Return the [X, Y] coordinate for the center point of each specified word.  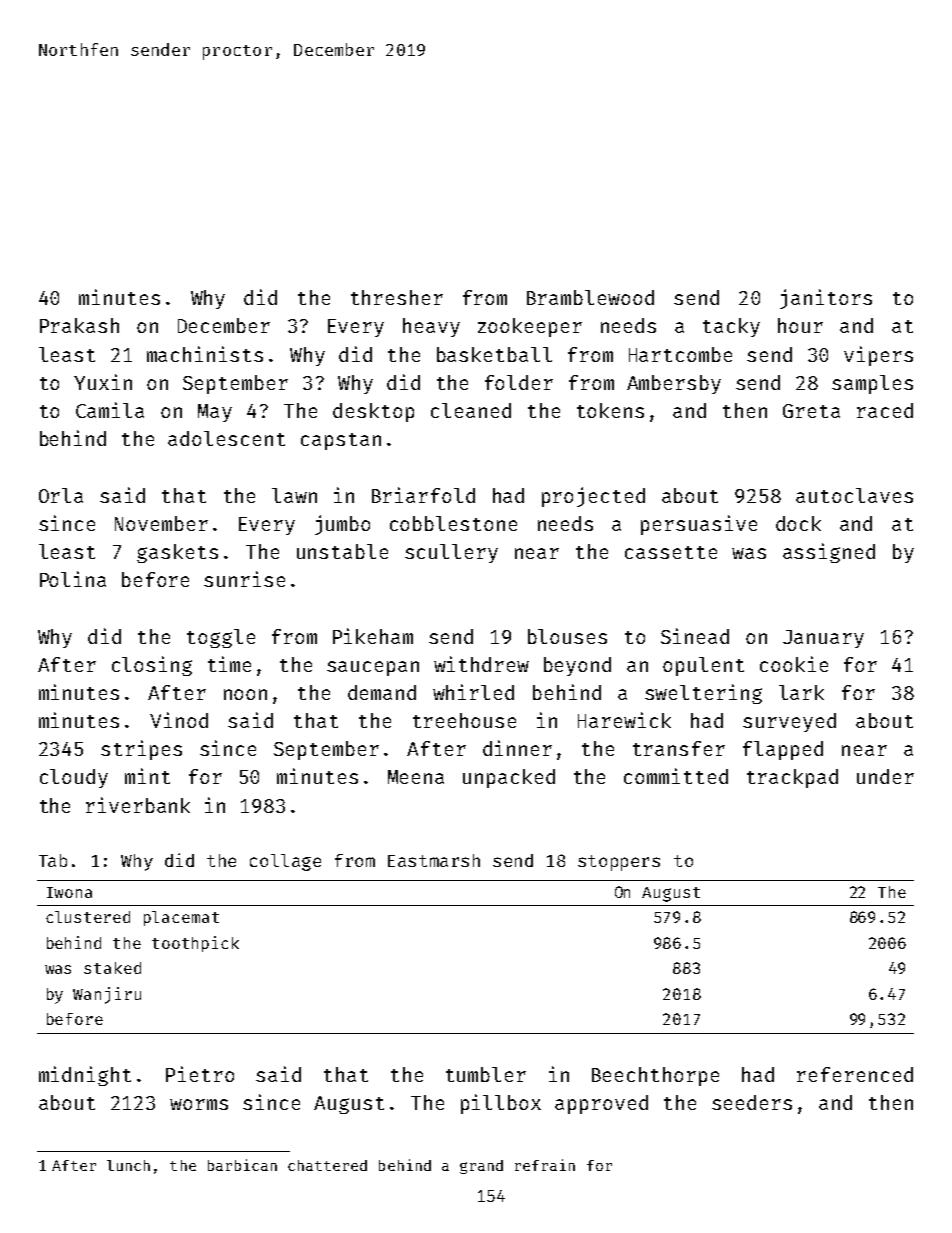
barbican [242, 1165]
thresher [397, 297]
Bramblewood [590, 297]
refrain [545, 1165]
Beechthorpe [655, 1076]
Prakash [79, 325]
